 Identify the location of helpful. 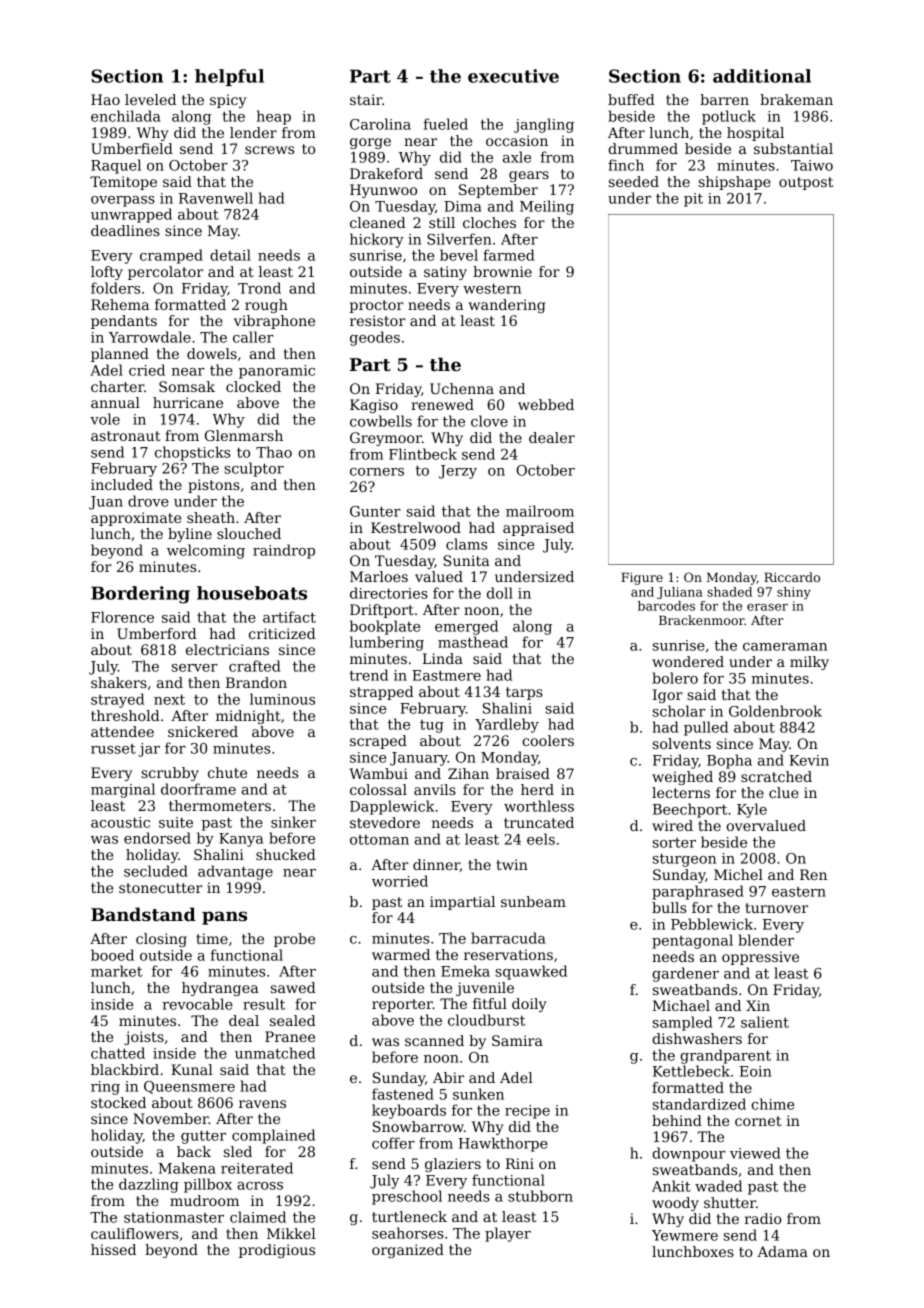
(229, 77).
